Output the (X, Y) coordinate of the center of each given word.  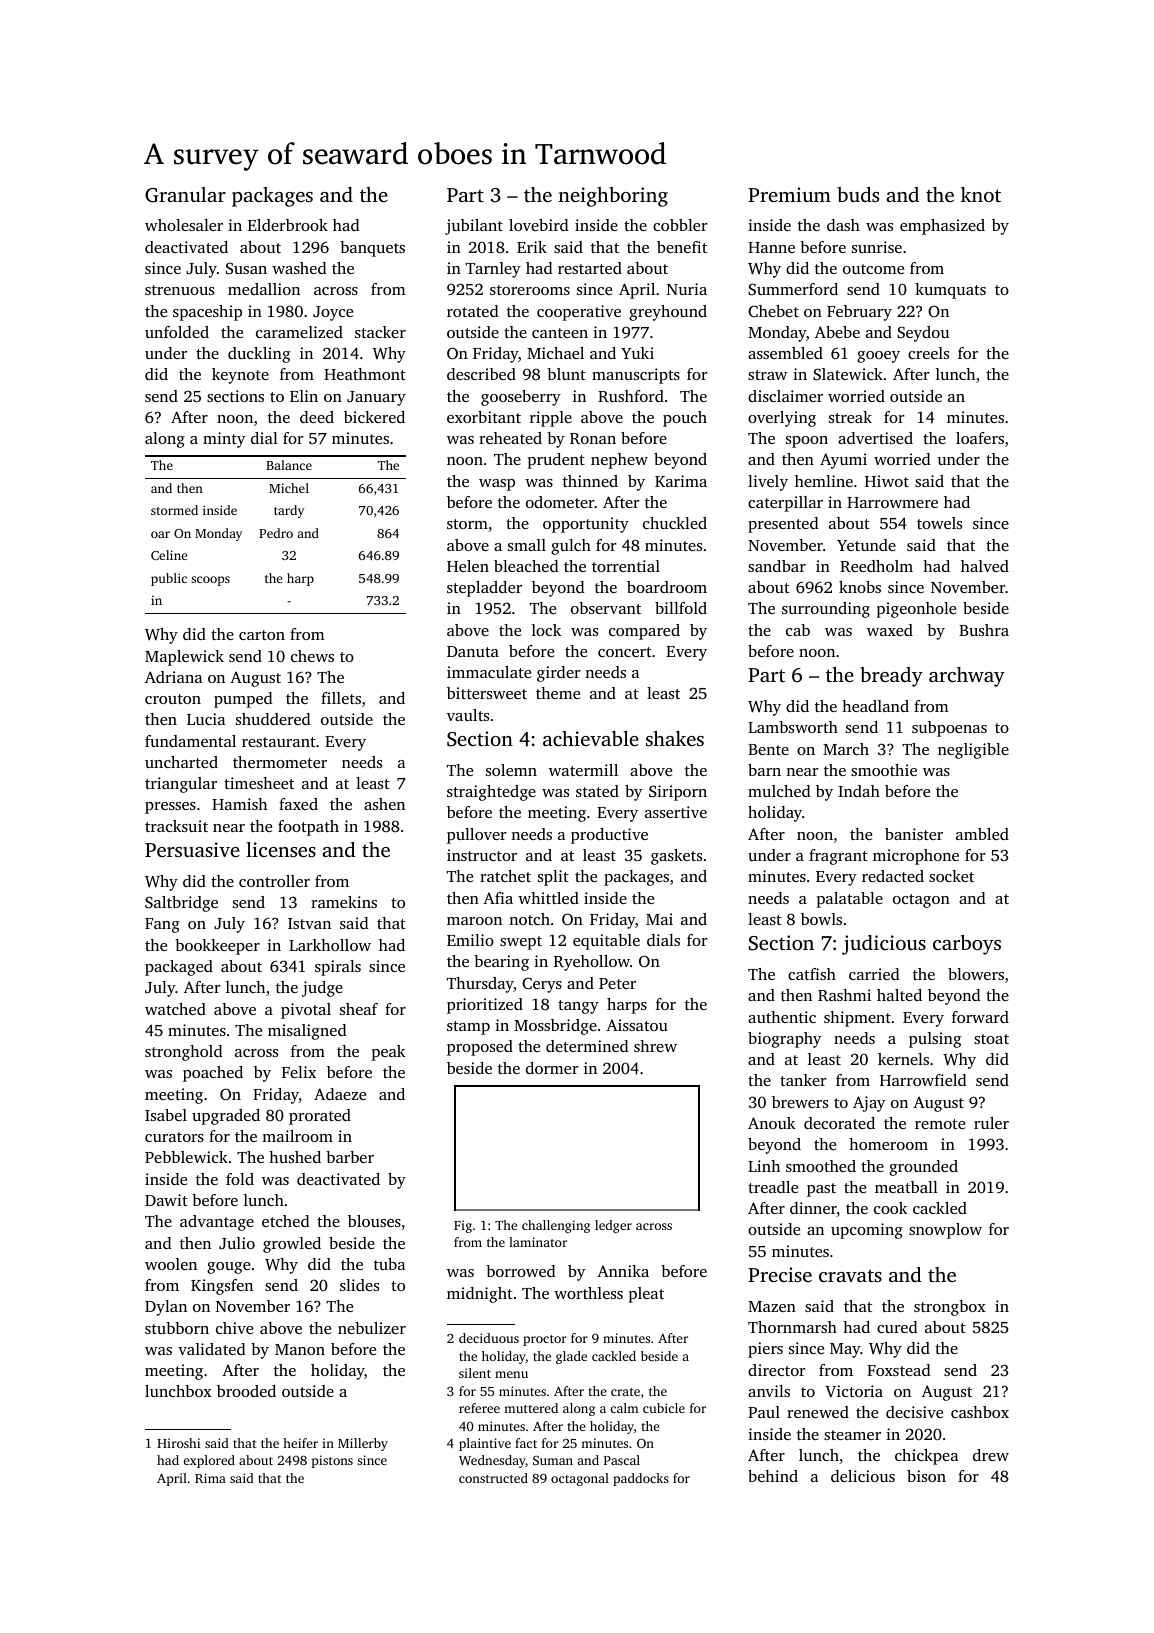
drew (991, 1455)
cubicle (664, 1408)
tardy (289, 511)
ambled (982, 834)
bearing (501, 963)
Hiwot (887, 481)
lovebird (538, 225)
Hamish (239, 804)
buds (858, 194)
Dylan (166, 1308)
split (553, 878)
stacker (380, 332)
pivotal (306, 1011)
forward (980, 1017)
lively (768, 483)
